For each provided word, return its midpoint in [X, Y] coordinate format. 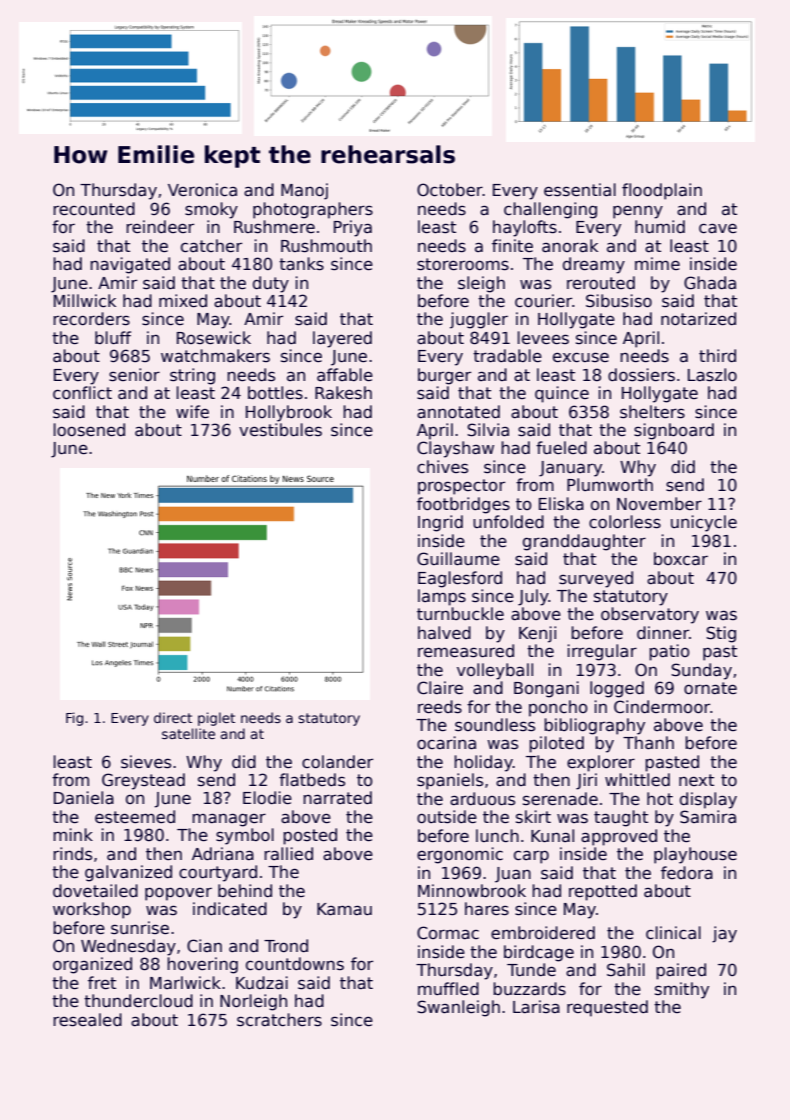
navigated [130, 265]
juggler [479, 320]
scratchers [279, 1020]
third [717, 355]
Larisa [536, 1007]
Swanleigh [458, 1008]
